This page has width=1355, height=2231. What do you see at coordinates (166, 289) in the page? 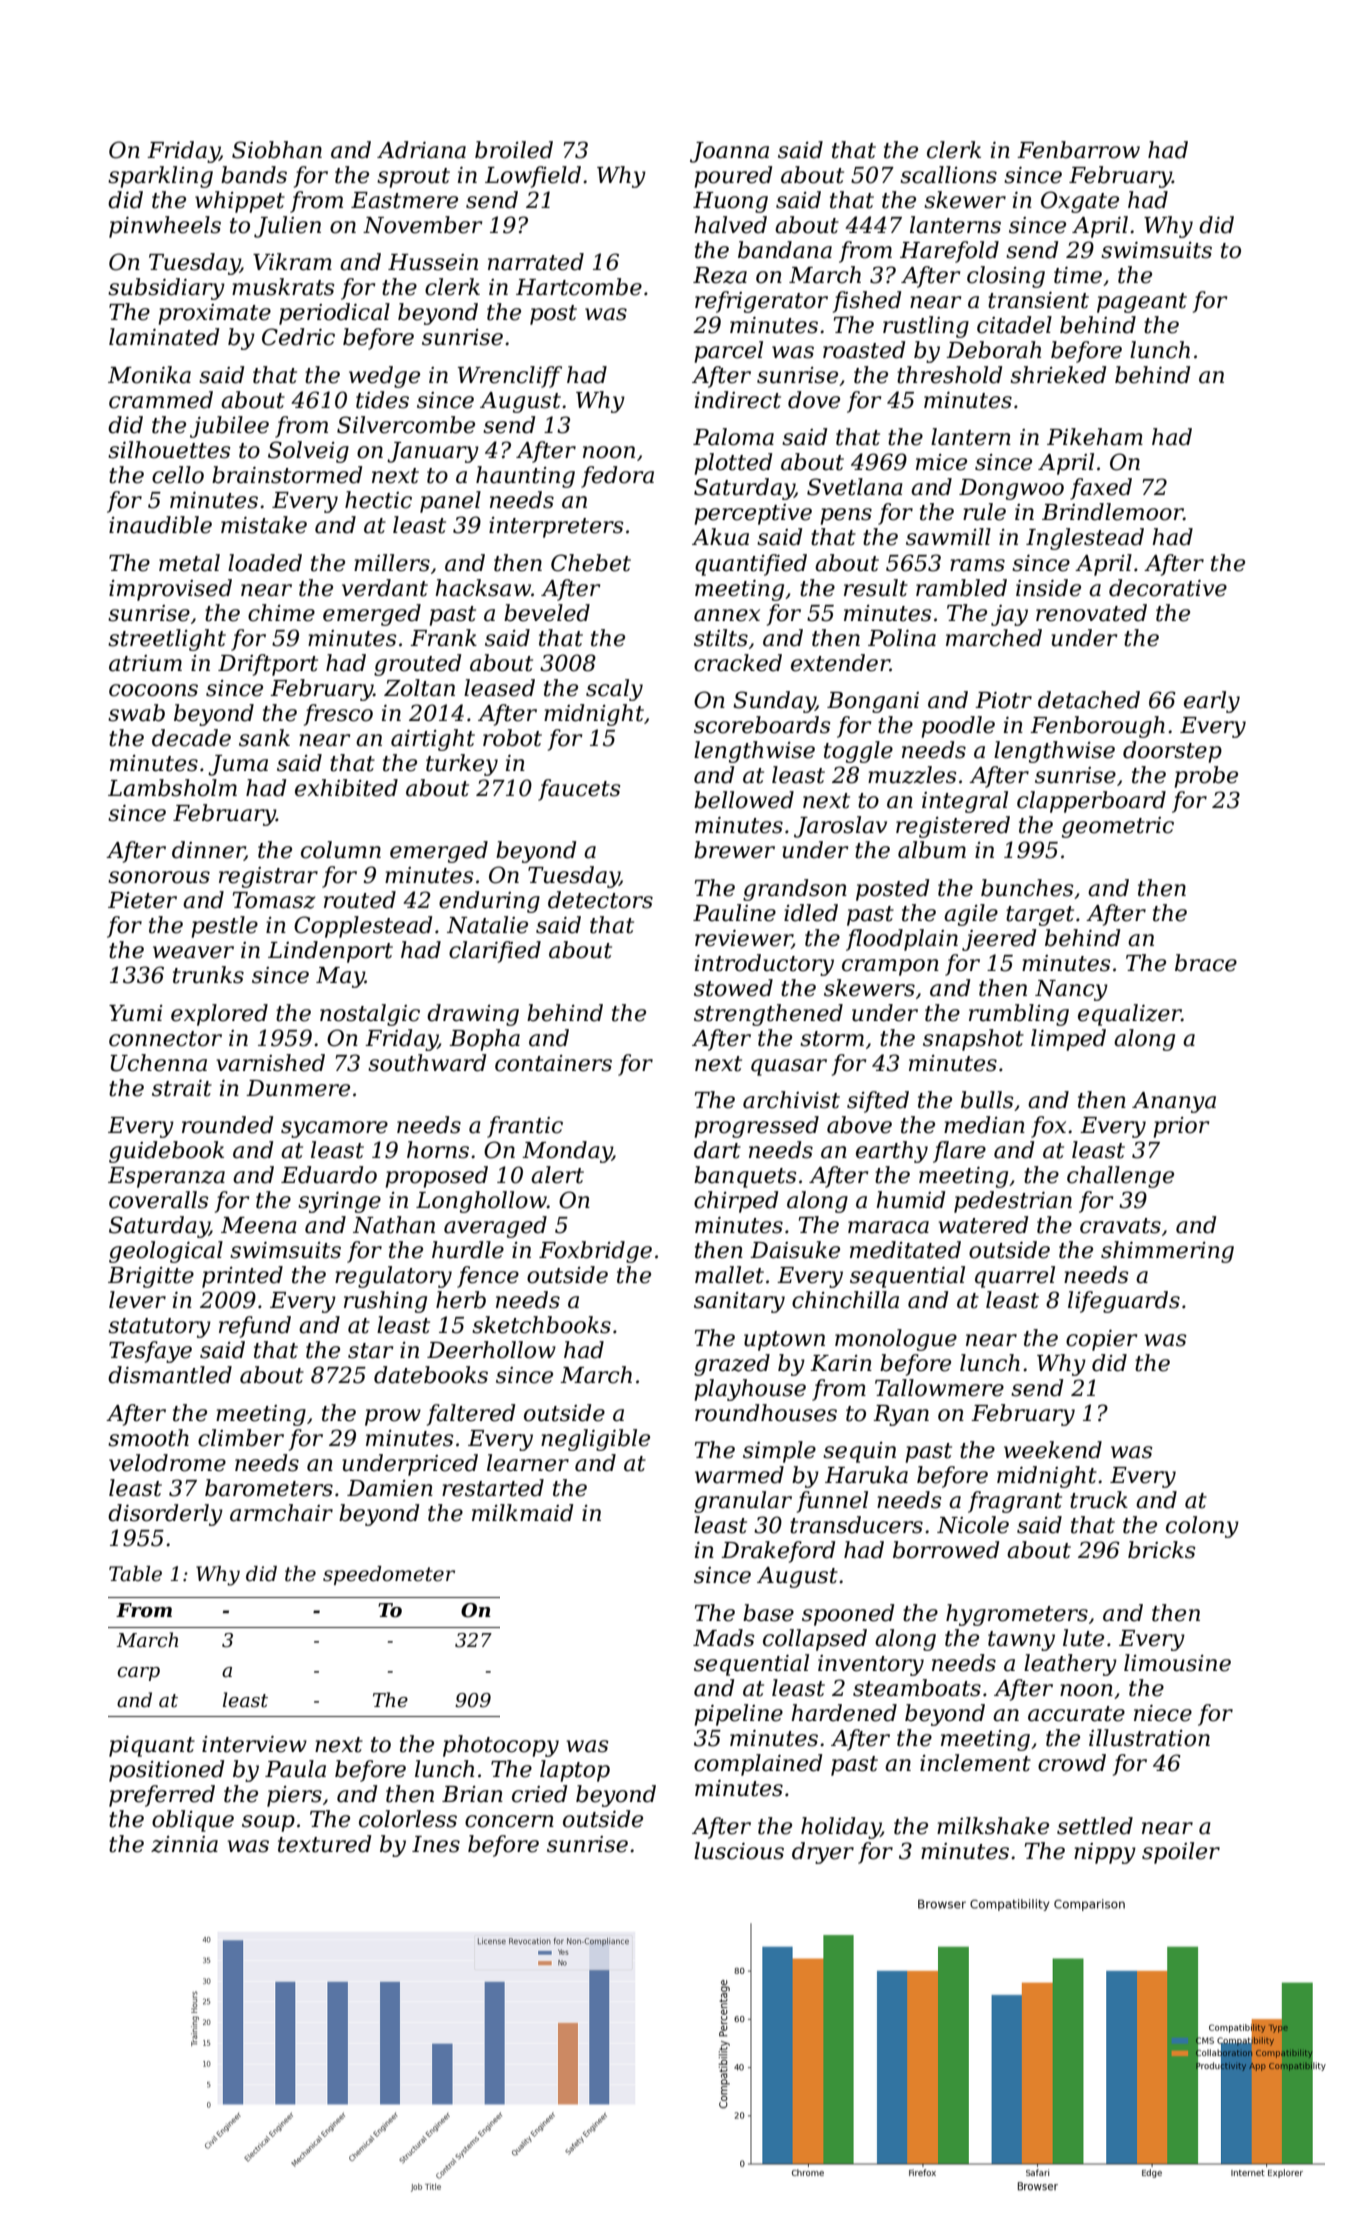
I see `subsidiary` at bounding box center [166, 289].
